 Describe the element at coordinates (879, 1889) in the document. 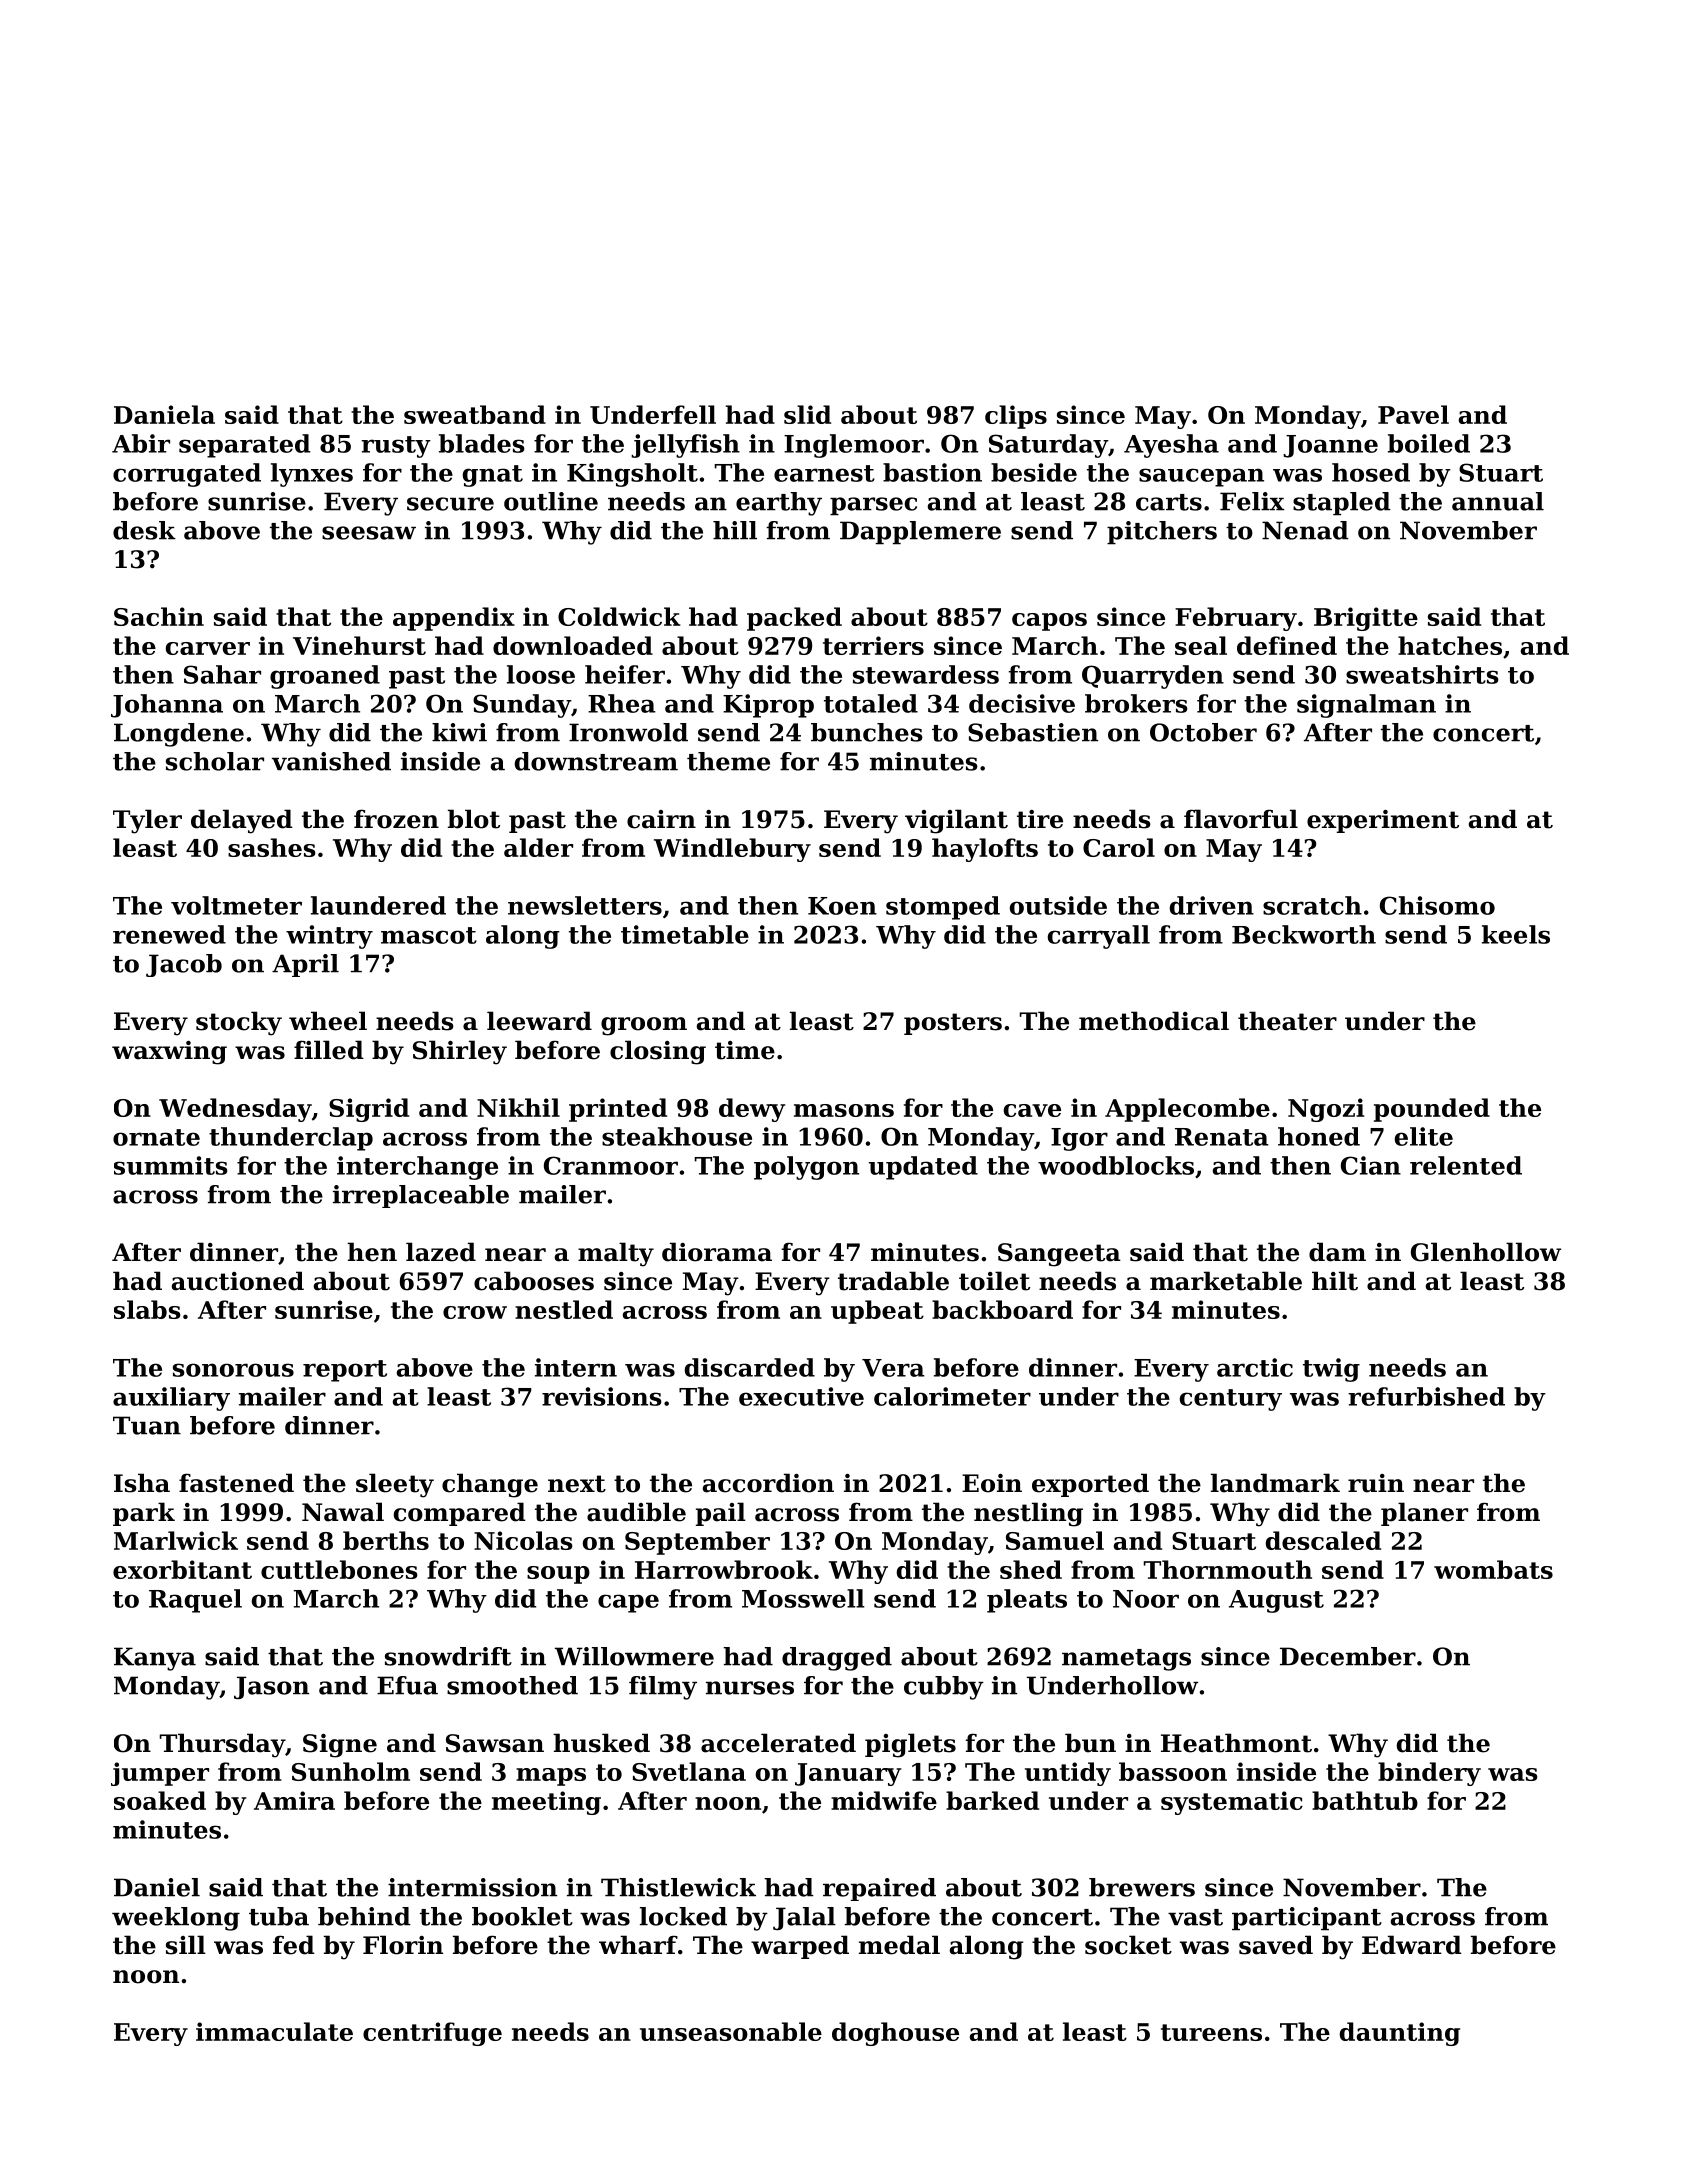

I see `repaired` at that location.
